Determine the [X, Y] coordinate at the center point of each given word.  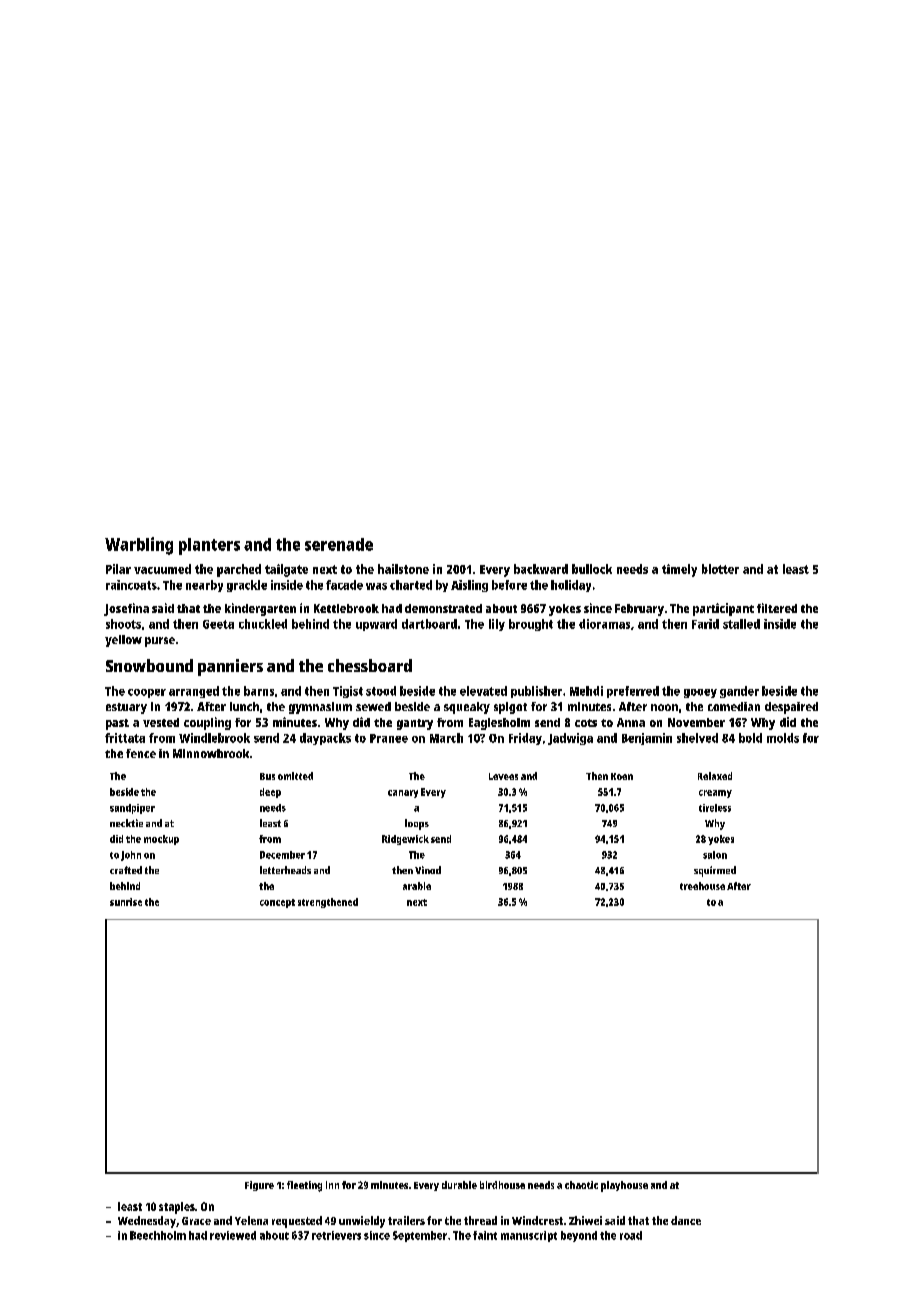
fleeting [304, 1186]
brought [531, 625]
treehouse [702, 886]
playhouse [624, 1186]
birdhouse [502, 1185]
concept [277, 903]
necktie [126, 823]
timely [679, 570]
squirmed [715, 871]
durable [459, 1185]
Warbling [139, 546]
